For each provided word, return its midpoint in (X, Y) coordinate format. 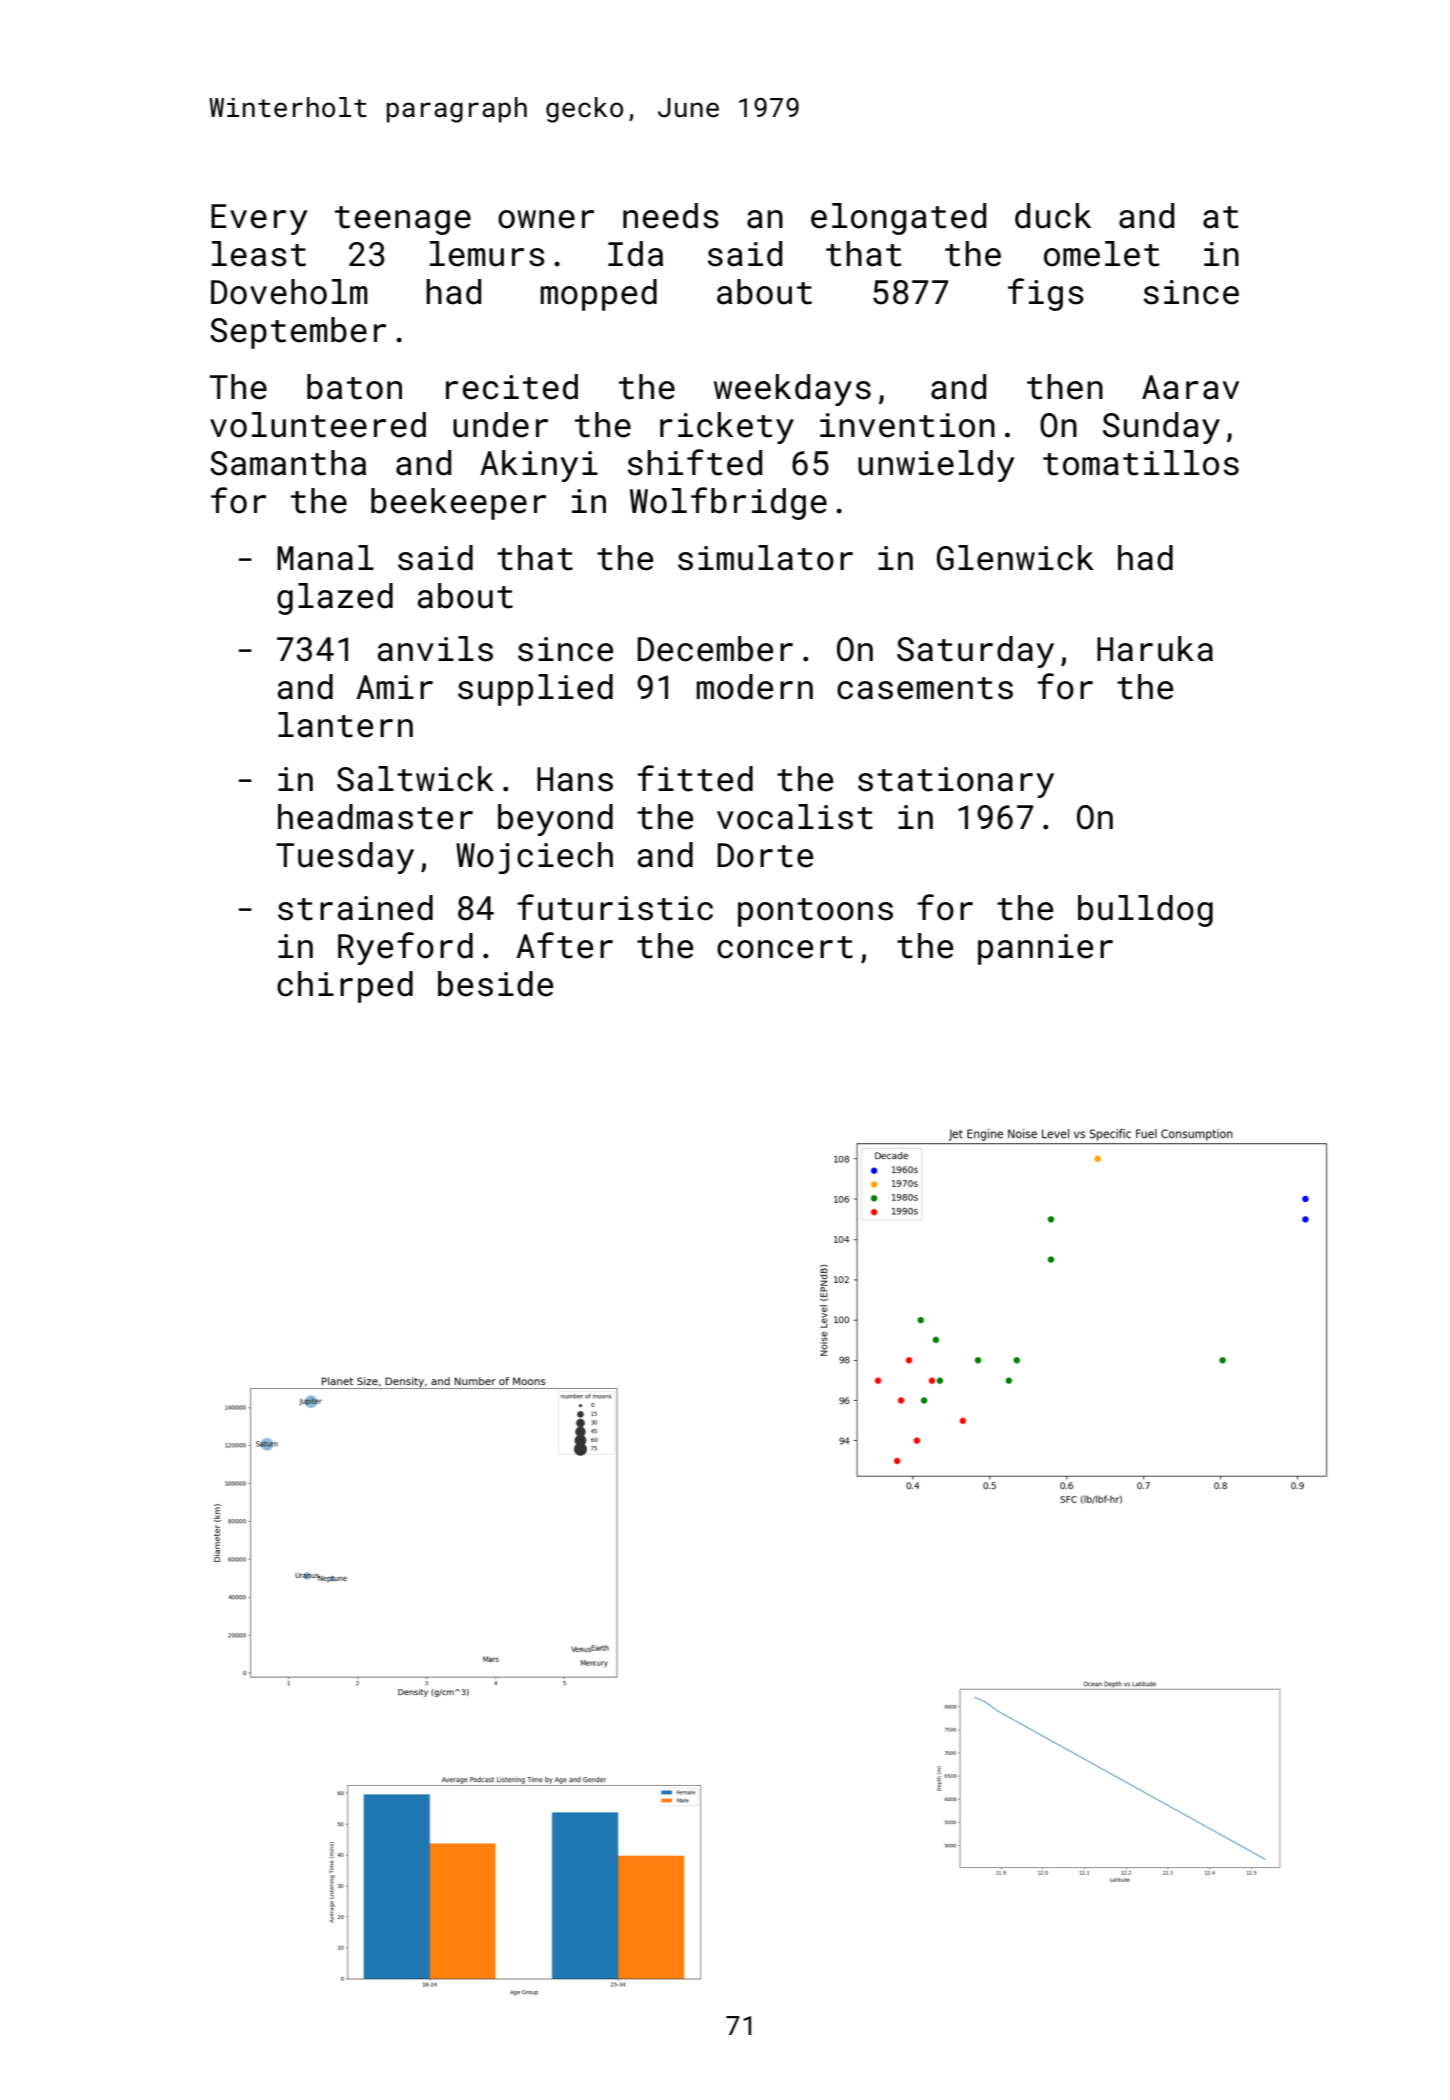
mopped (598, 295)
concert (785, 947)
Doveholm (289, 292)
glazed (335, 599)
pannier (1045, 949)
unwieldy (936, 466)
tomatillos (1141, 463)
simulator (765, 558)
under (500, 425)
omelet (1102, 254)
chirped (345, 987)
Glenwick (1015, 558)
